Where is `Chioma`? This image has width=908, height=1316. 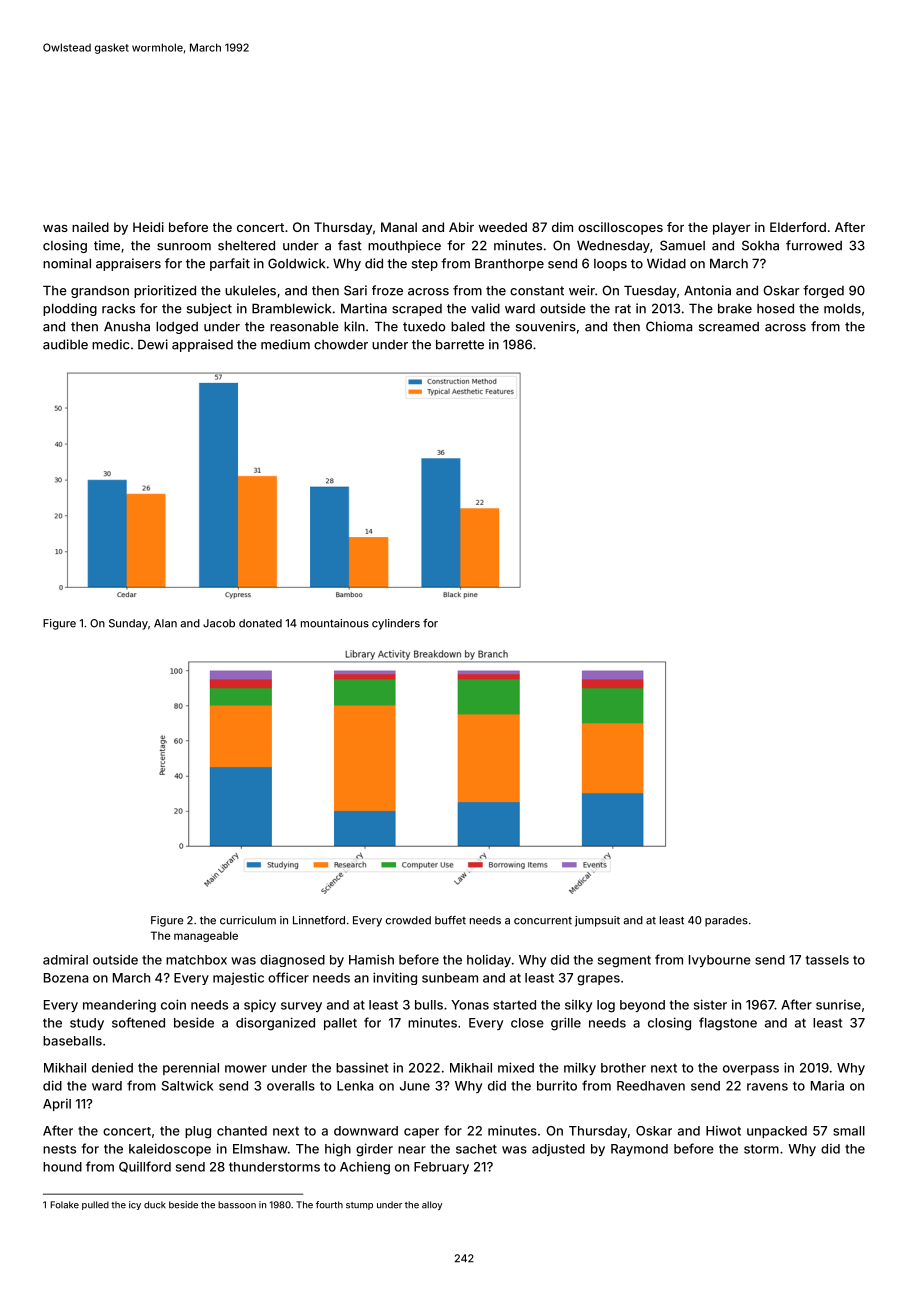 Chioma is located at coordinates (669, 326).
